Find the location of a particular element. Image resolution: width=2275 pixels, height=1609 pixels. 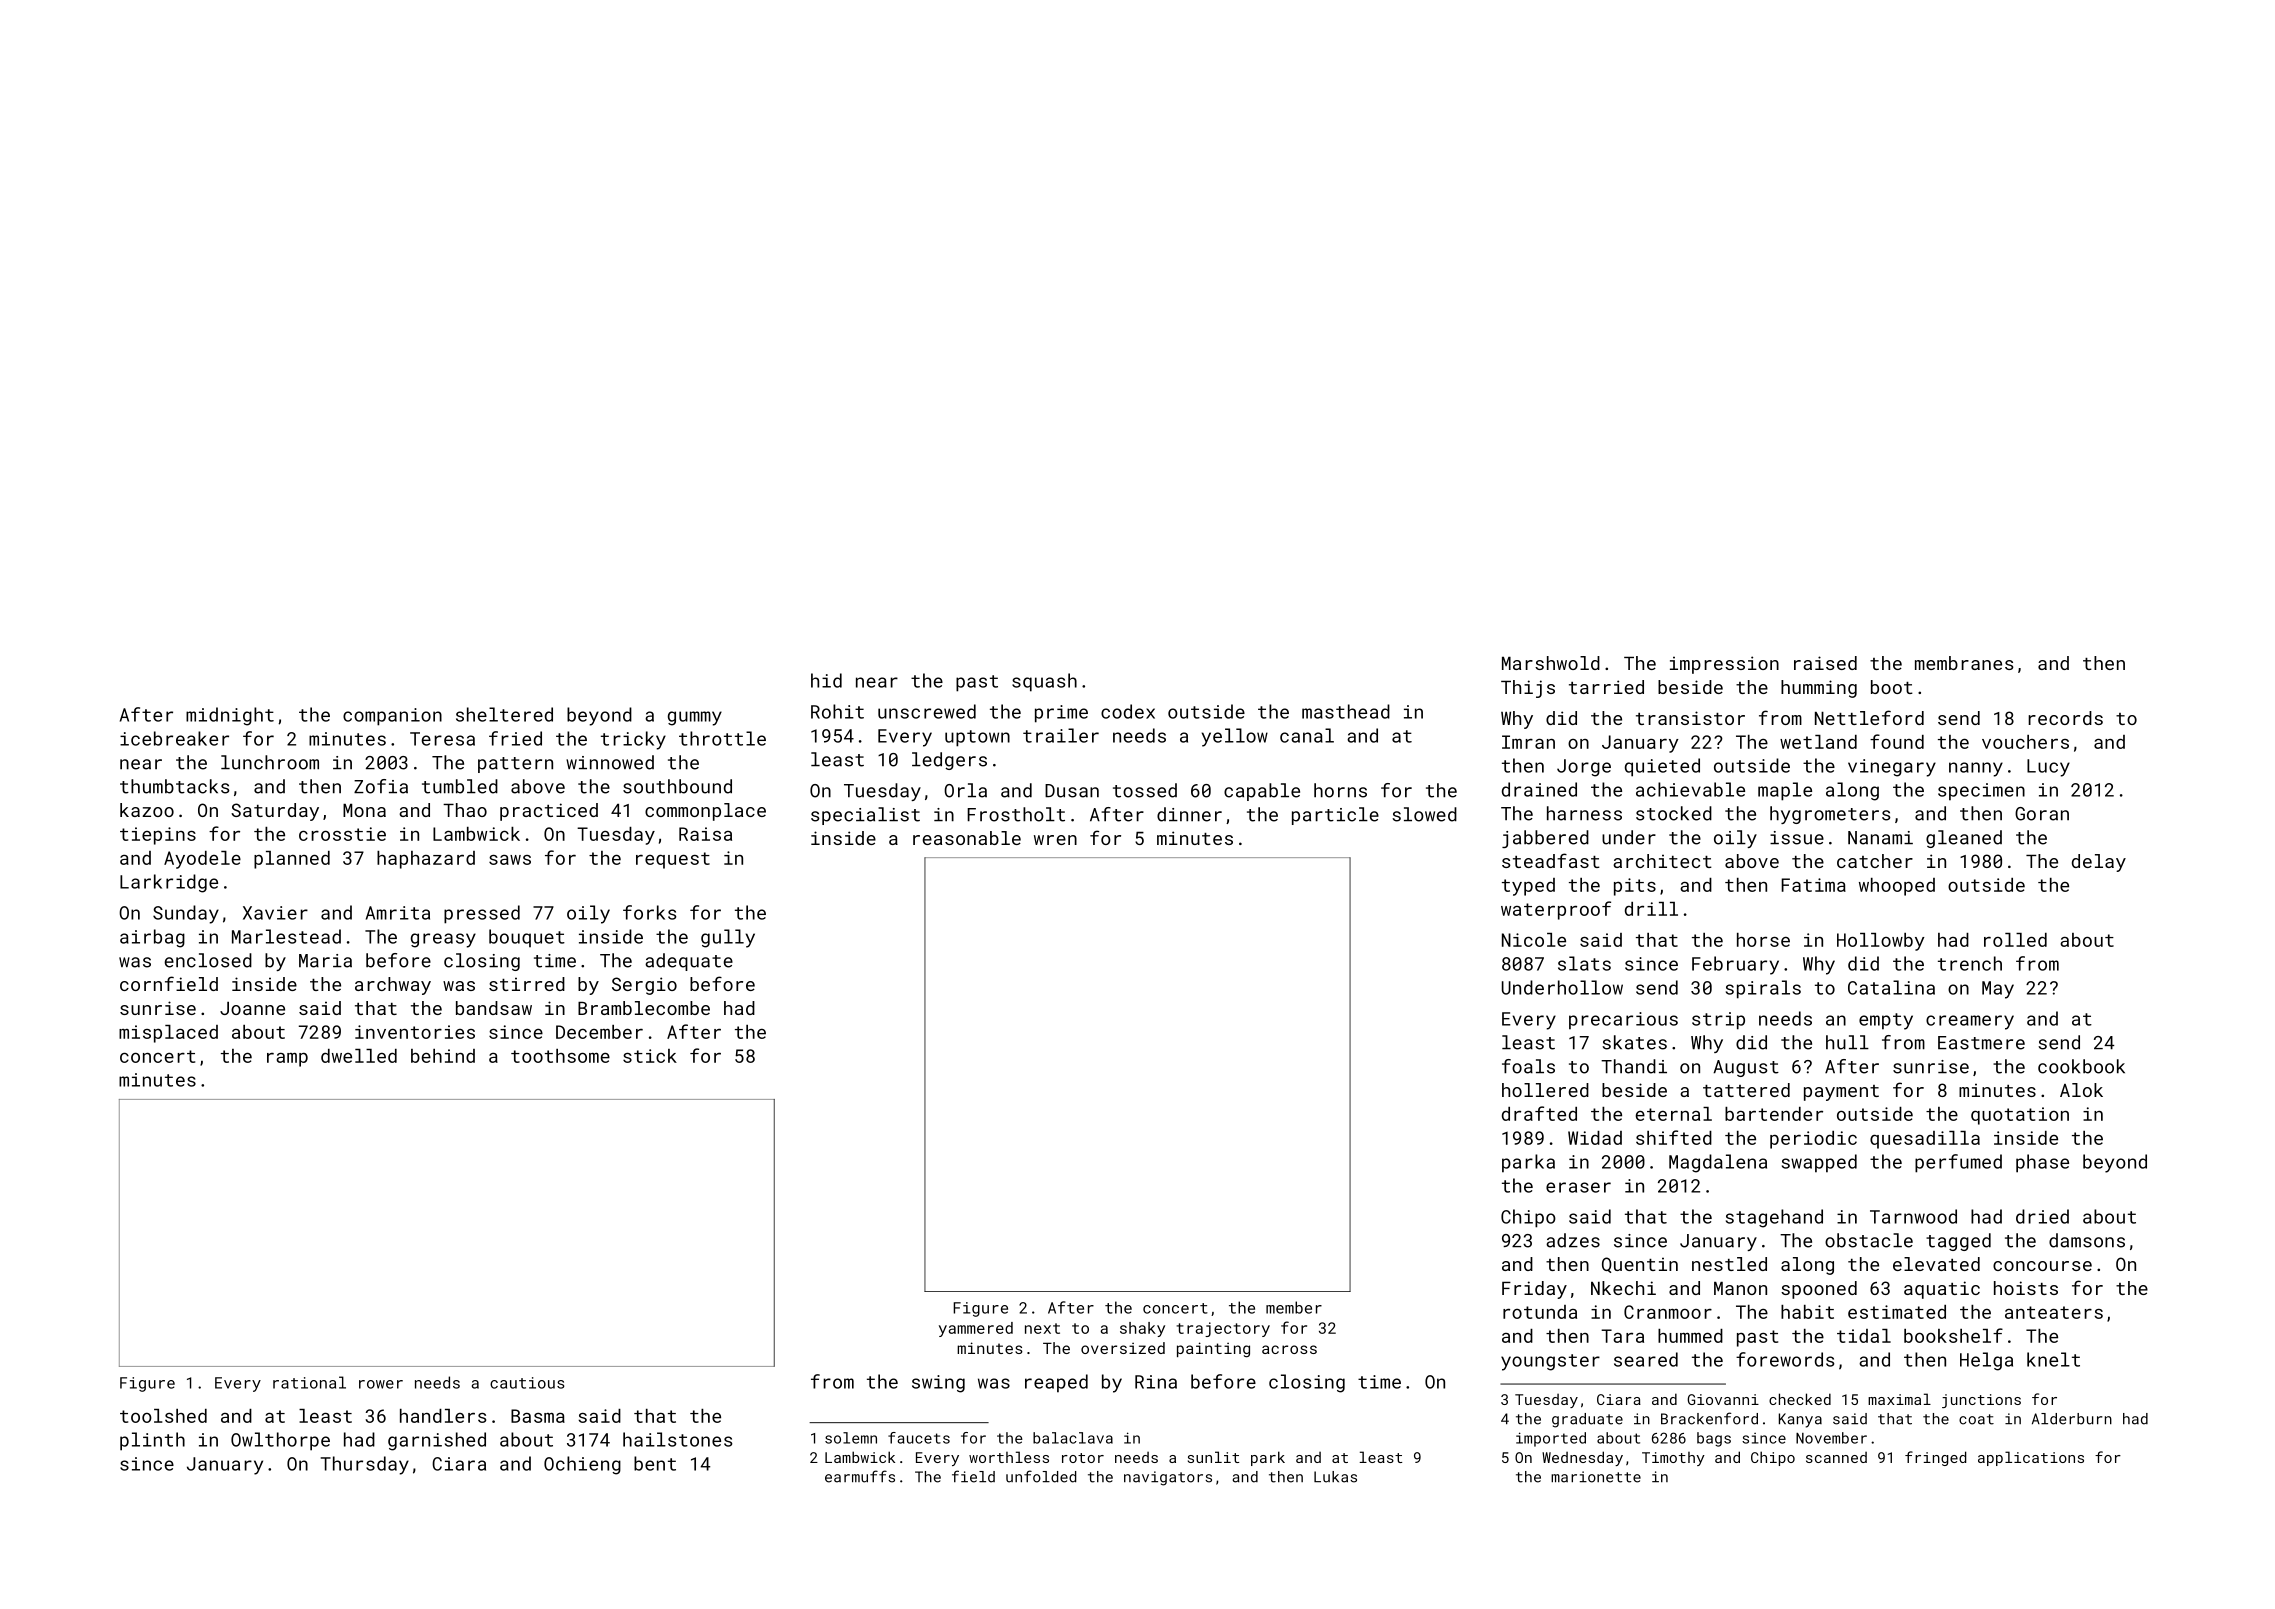

tattered is located at coordinates (1746, 1090).
